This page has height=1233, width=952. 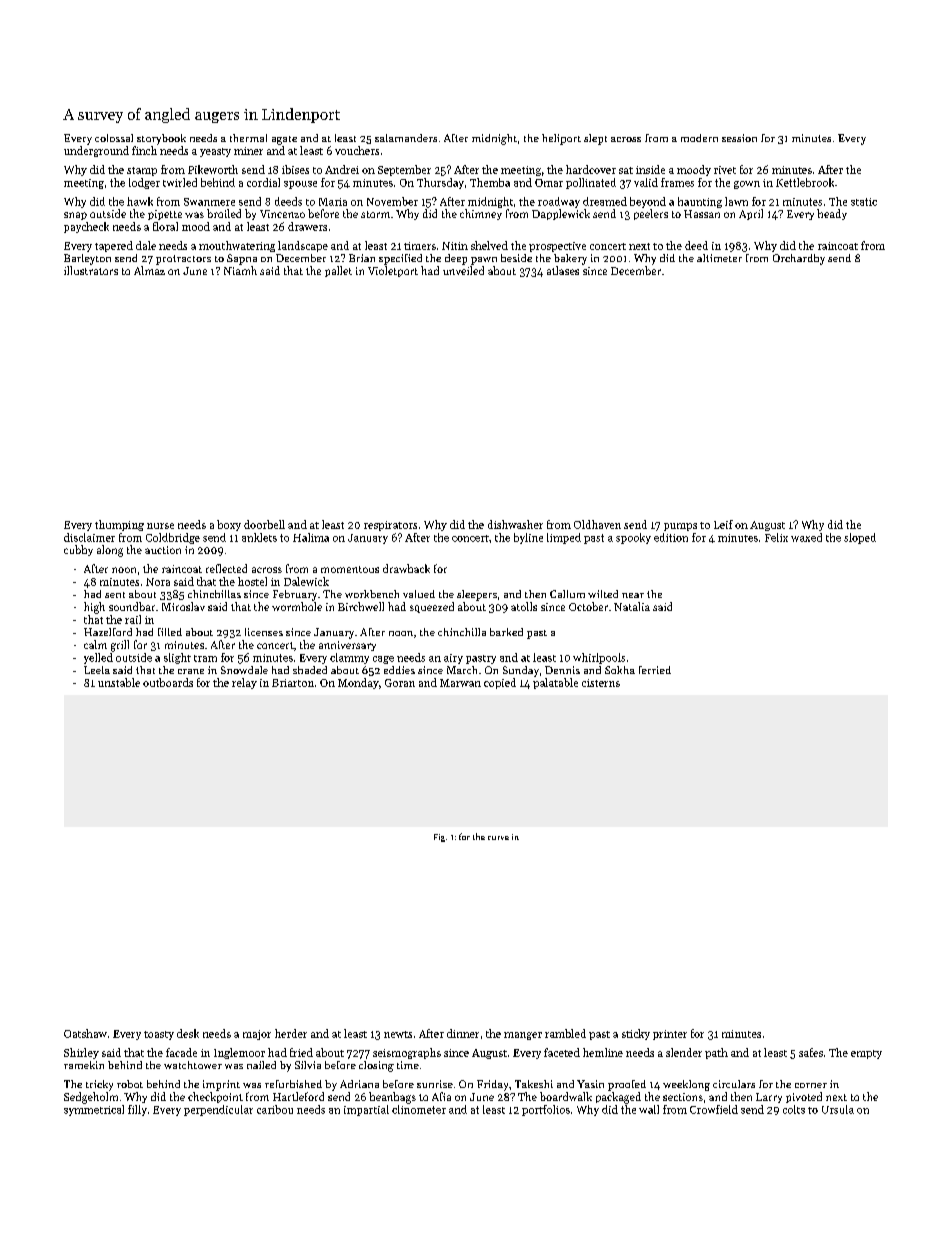 I want to click on Orchardby, so click(x=799, y=259).
